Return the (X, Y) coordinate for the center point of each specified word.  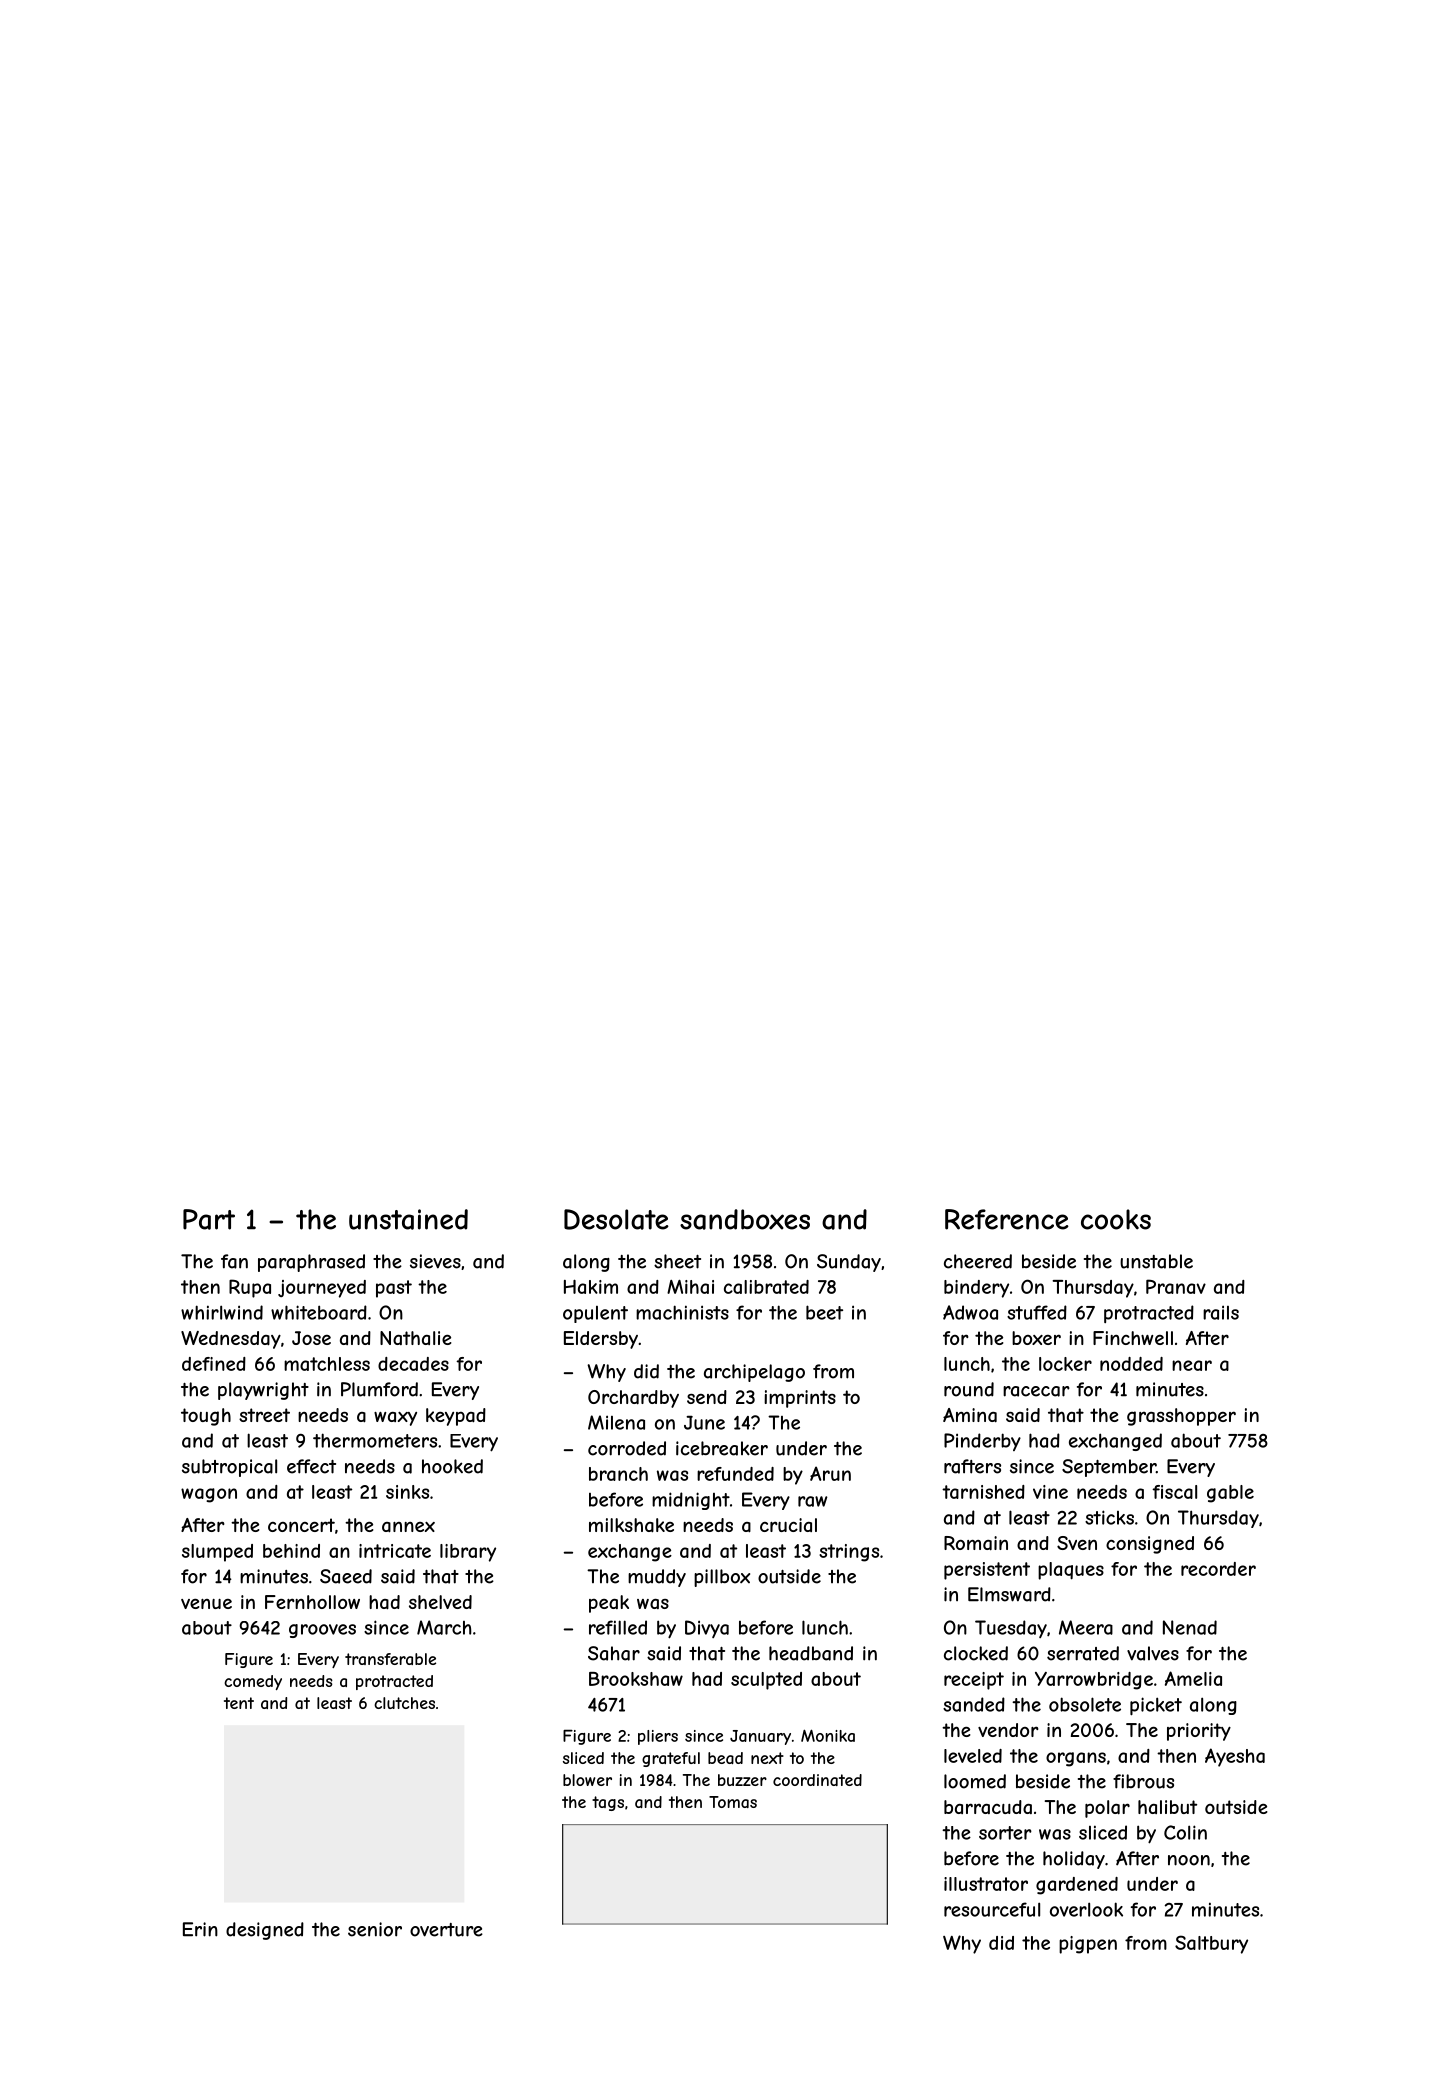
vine (1050, 1492)
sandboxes (745, 1219)
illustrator (986, 1884)
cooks (1116, 1219)
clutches (404, 1703)
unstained (408, 1219)
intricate (395, 1551)
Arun (830, 1473)
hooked (452, 1466)
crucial (788, 1525)
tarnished (983, 1492)
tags (608, 1803)
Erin (200, 1929)
